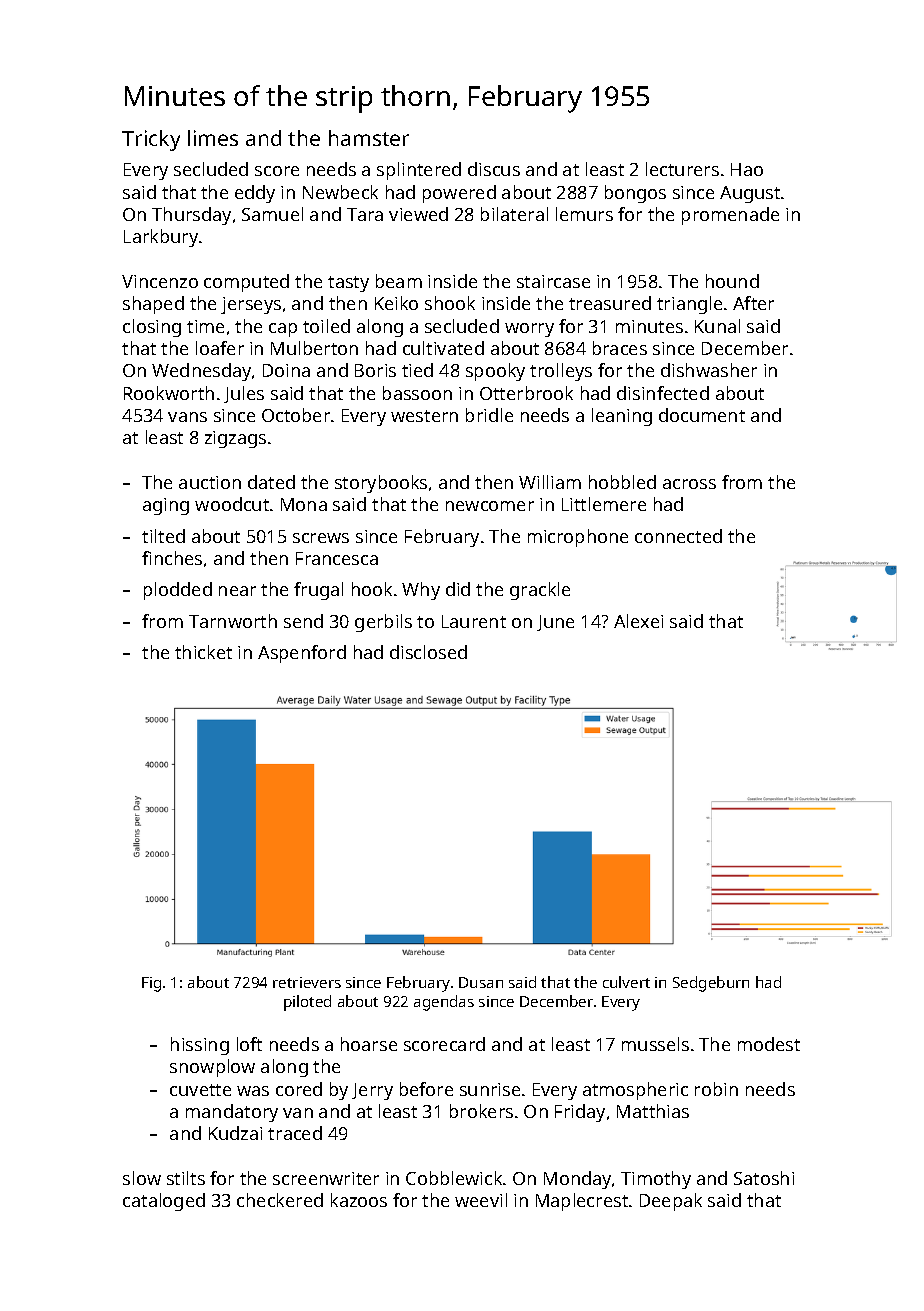 The image size is (924, 1311). What do you see at coordinates (164, 1202) in the document?
I see `cataloged` at bounding box center [164, 1202].
